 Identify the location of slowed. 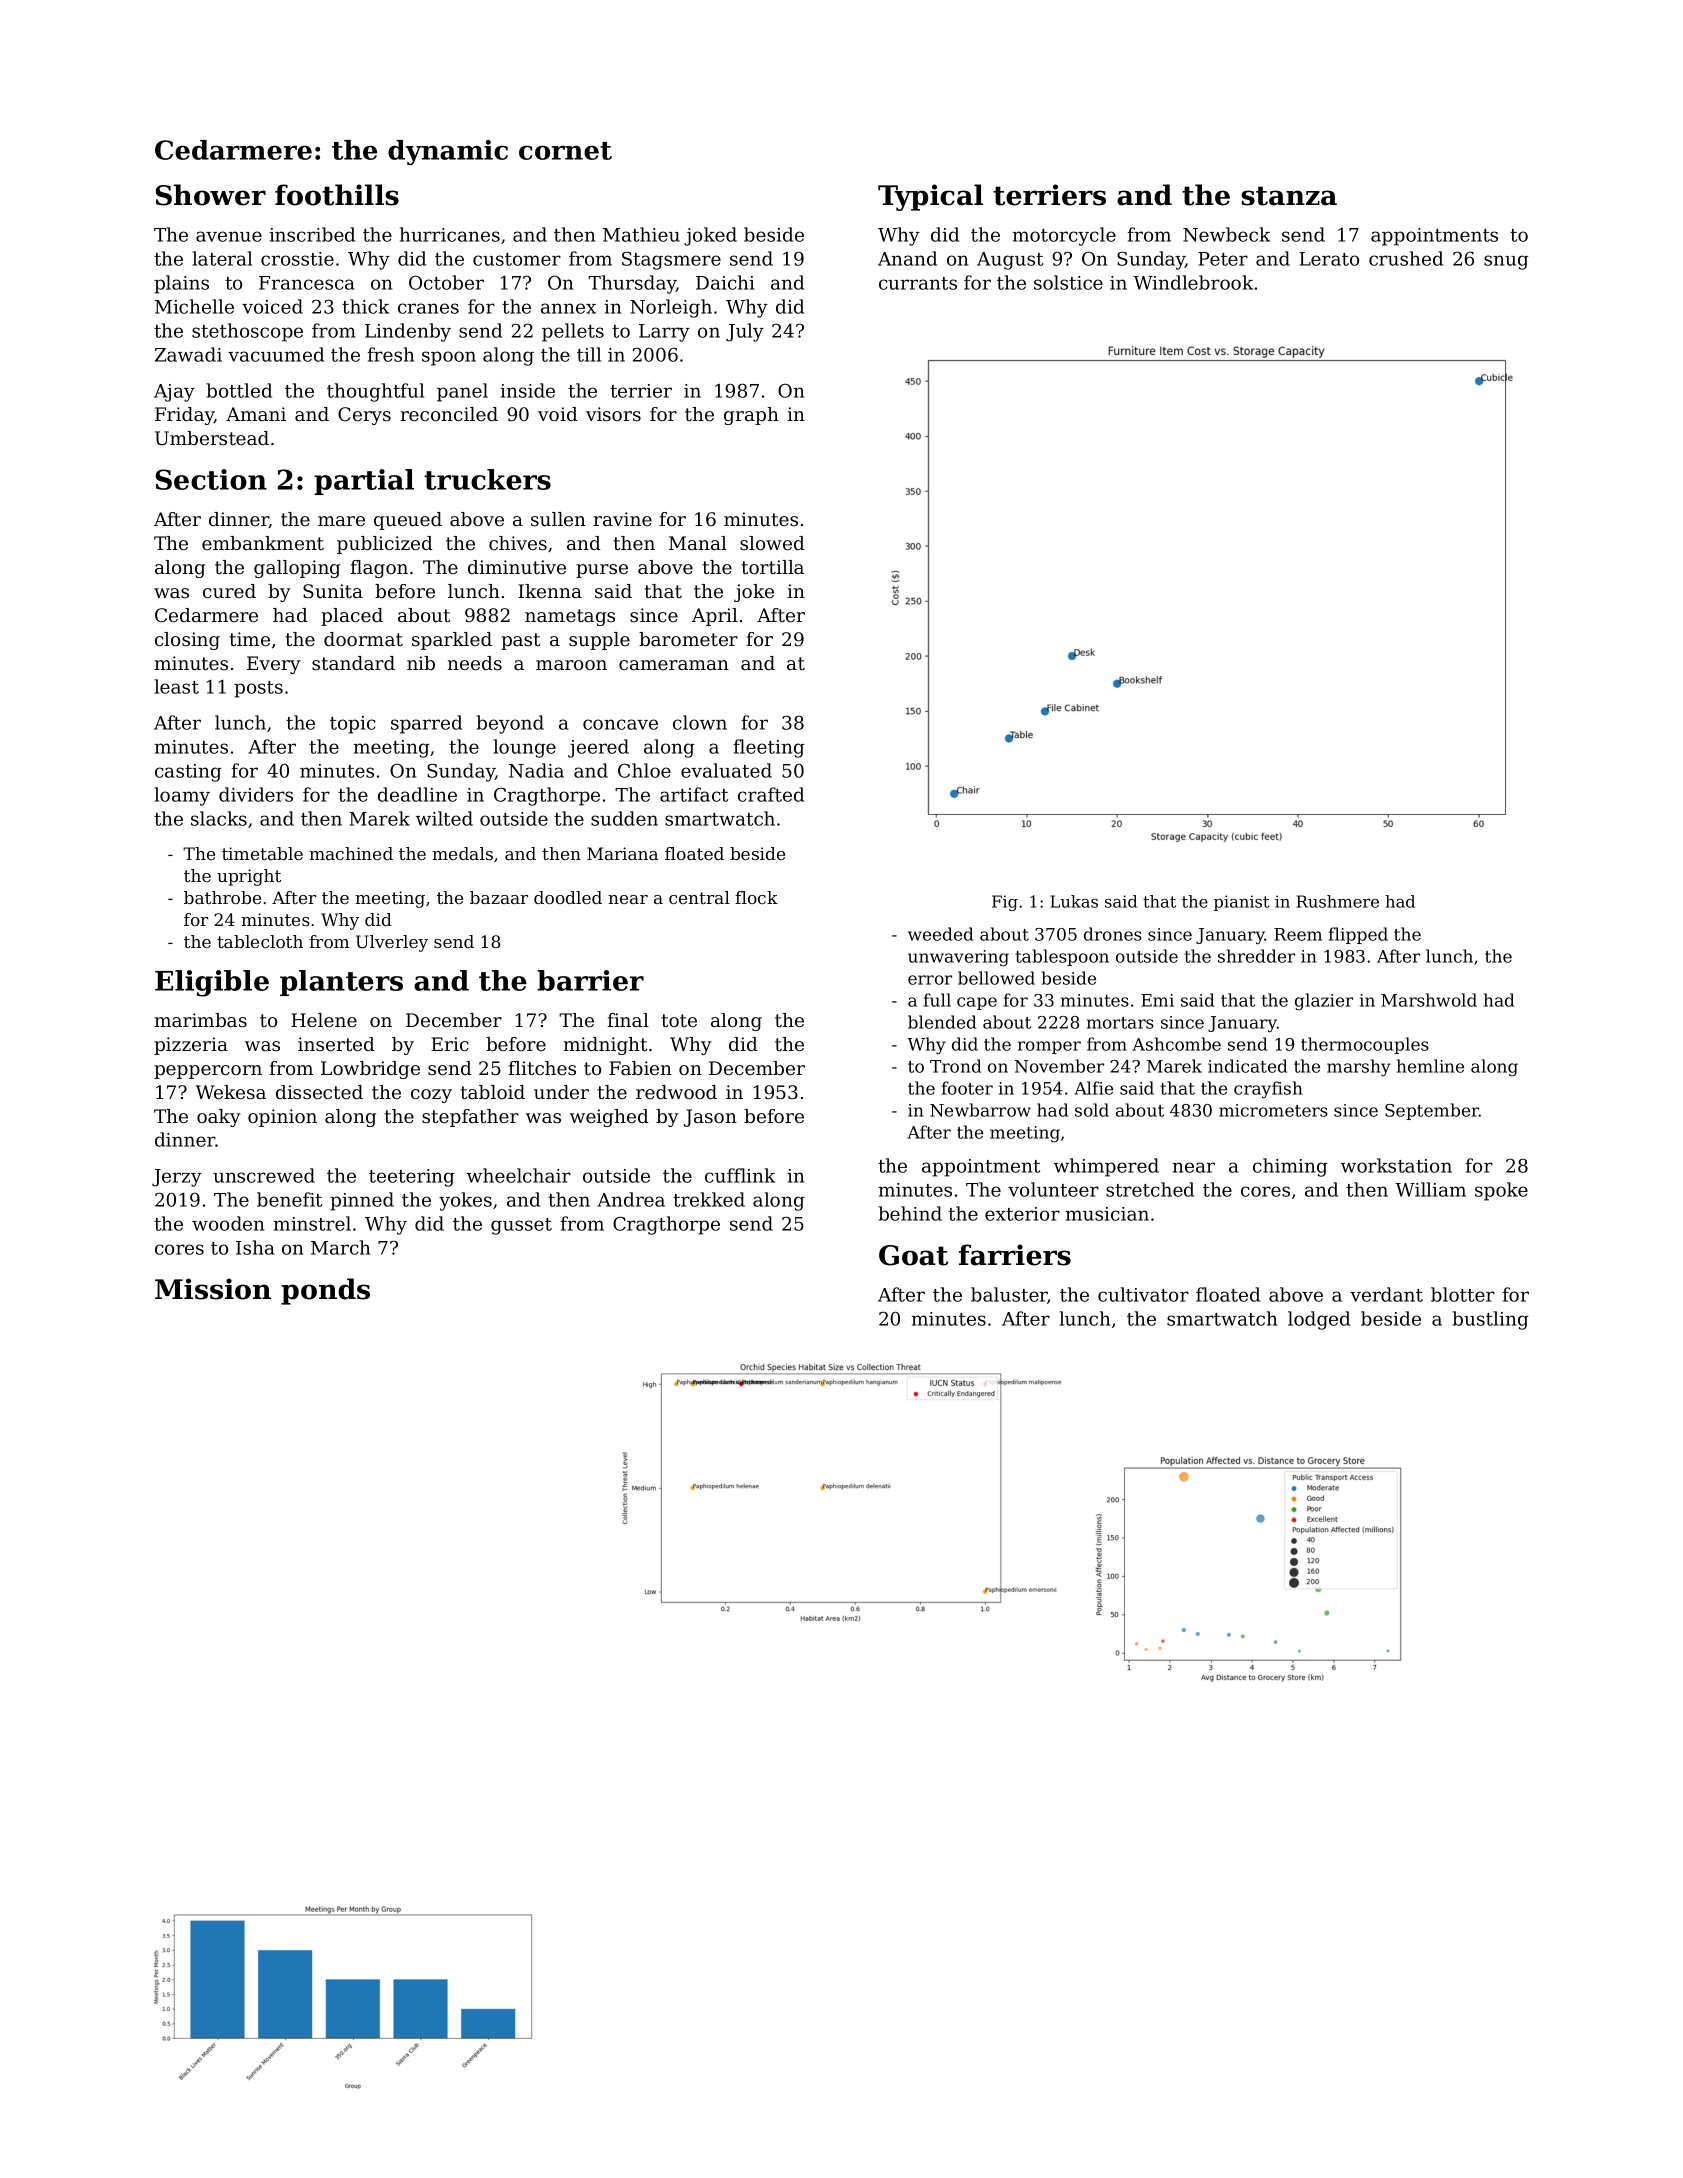
(772, 543).
